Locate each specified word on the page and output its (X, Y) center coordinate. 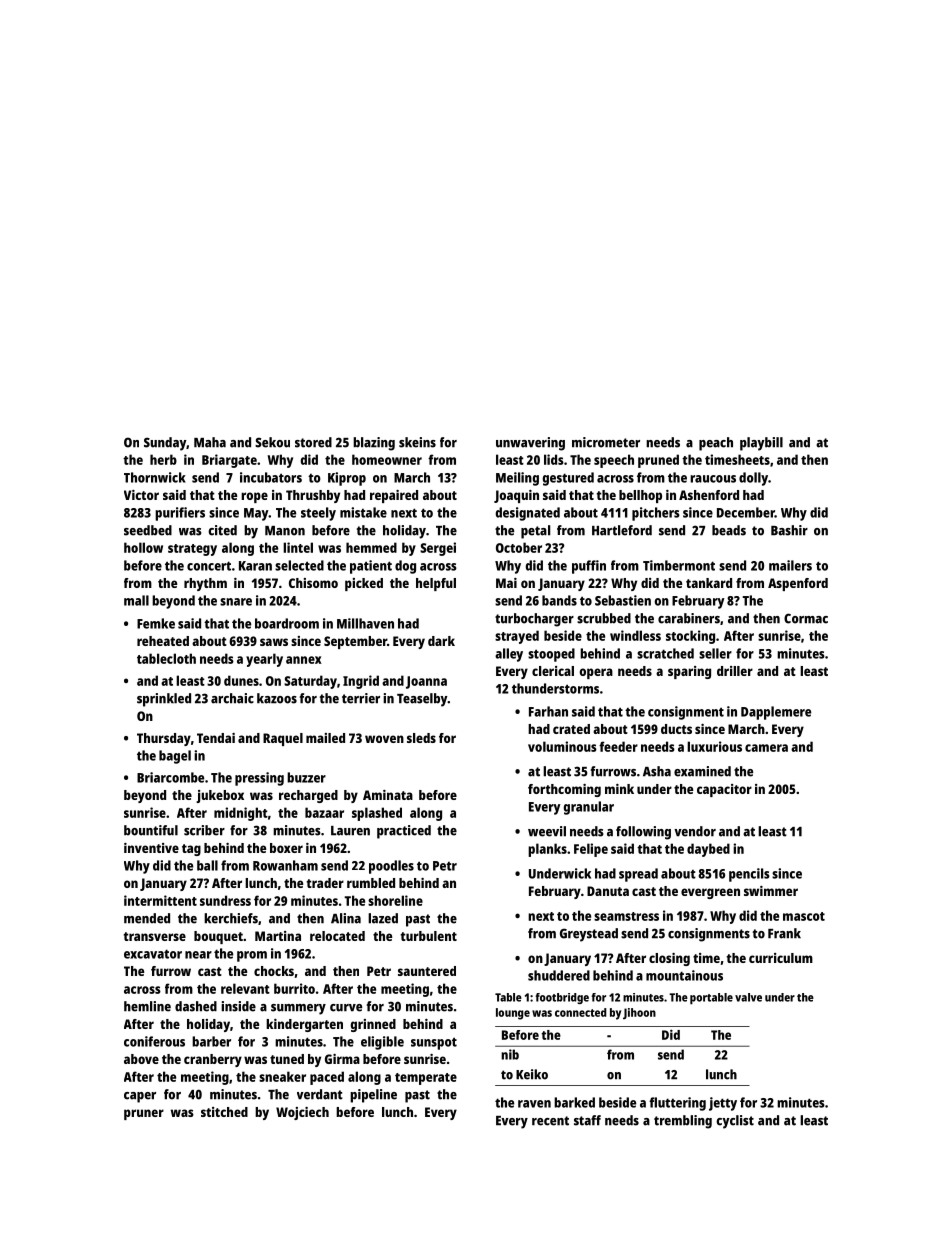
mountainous (684, 975)
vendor (695, 831)
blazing (374, 444)
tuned (287, 1059)
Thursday (164, 739)
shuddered (559, 975)
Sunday (165, 444)
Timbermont (679, 565)
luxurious (714, 746)
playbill (761, 444)
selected (299, 565)
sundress (225, 900)
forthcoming (564, 790)
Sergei (438, 549)
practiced (404, 832)
